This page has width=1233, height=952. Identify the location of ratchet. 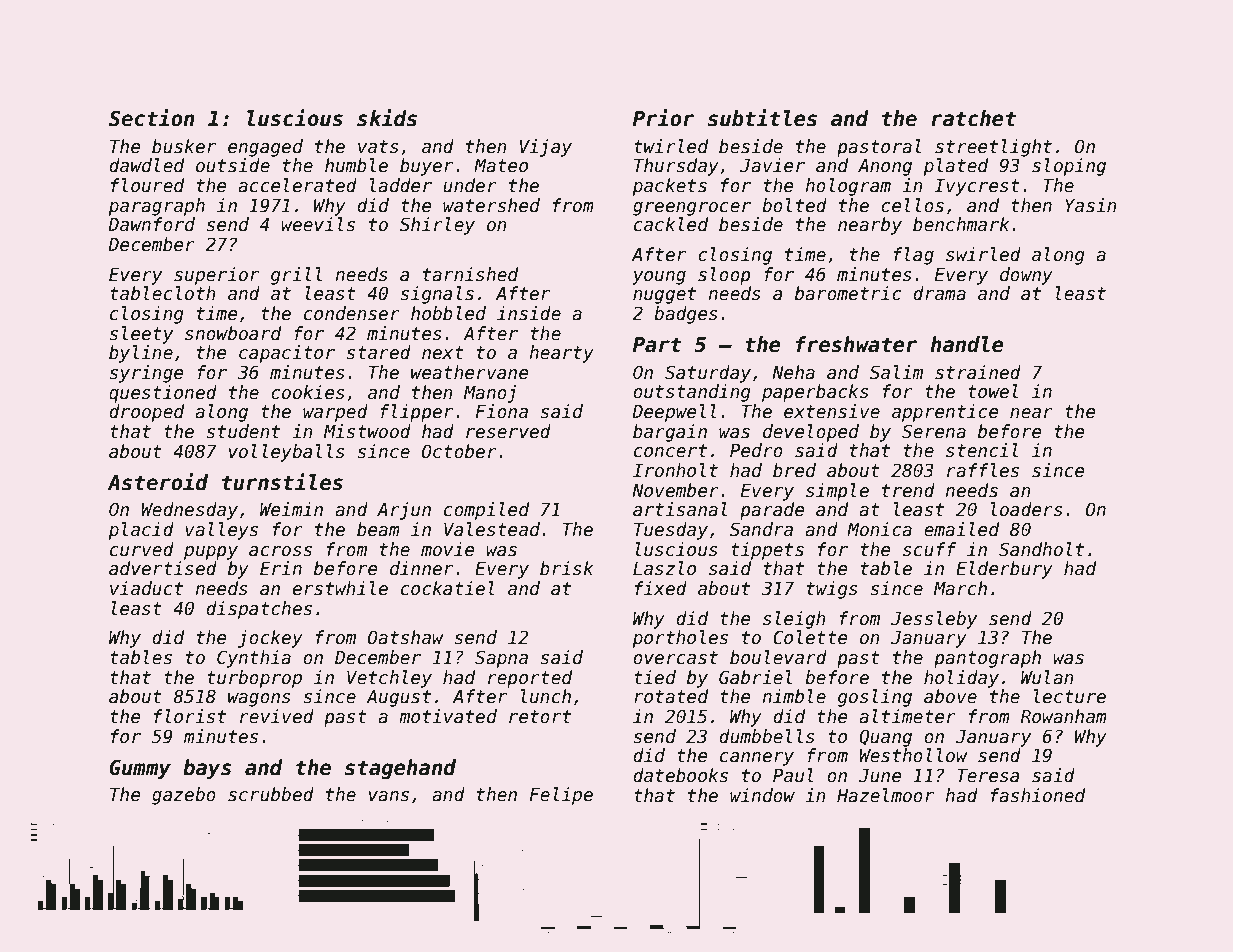
(973, 118).
